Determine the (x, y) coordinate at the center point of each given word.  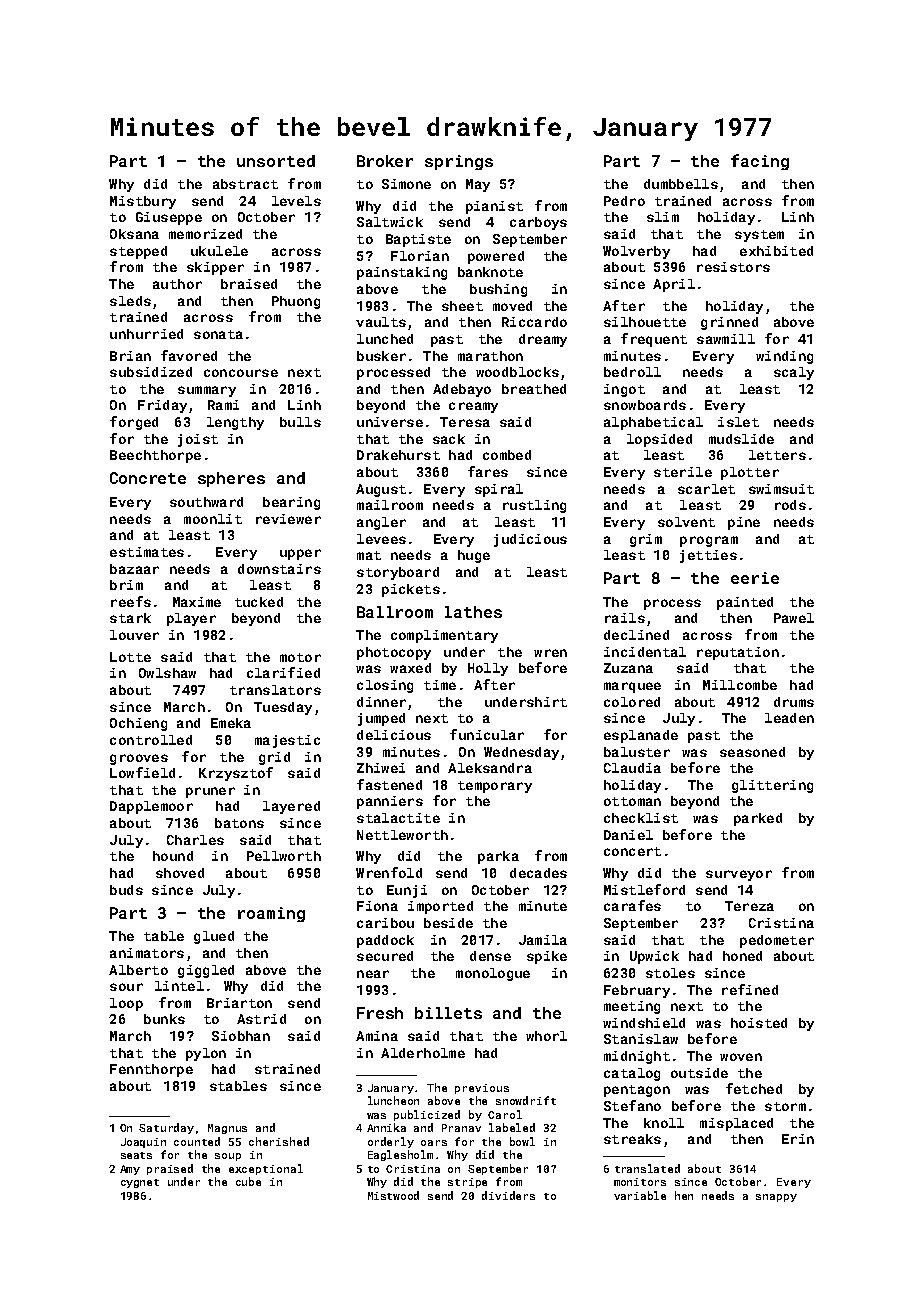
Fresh (380, 1013)
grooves (139, 759)
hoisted (759, 1023)
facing (760, 162)
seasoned (752, 752)
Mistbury (143, 202)
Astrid (261, 1019)
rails (625, 618)
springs (459, 162)
